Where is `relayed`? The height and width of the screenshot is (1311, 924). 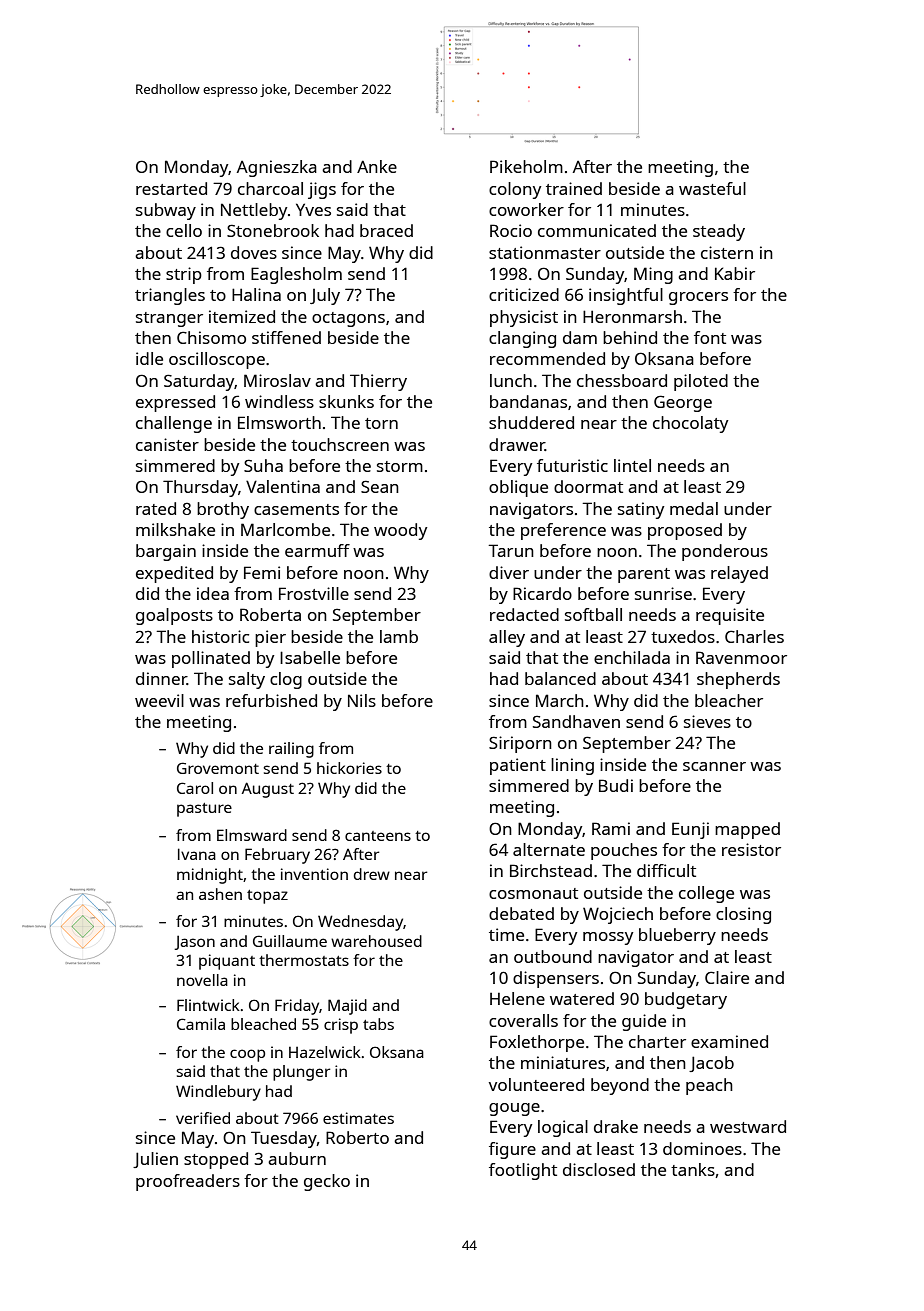
relayed is located at coordinates (739, 574).
